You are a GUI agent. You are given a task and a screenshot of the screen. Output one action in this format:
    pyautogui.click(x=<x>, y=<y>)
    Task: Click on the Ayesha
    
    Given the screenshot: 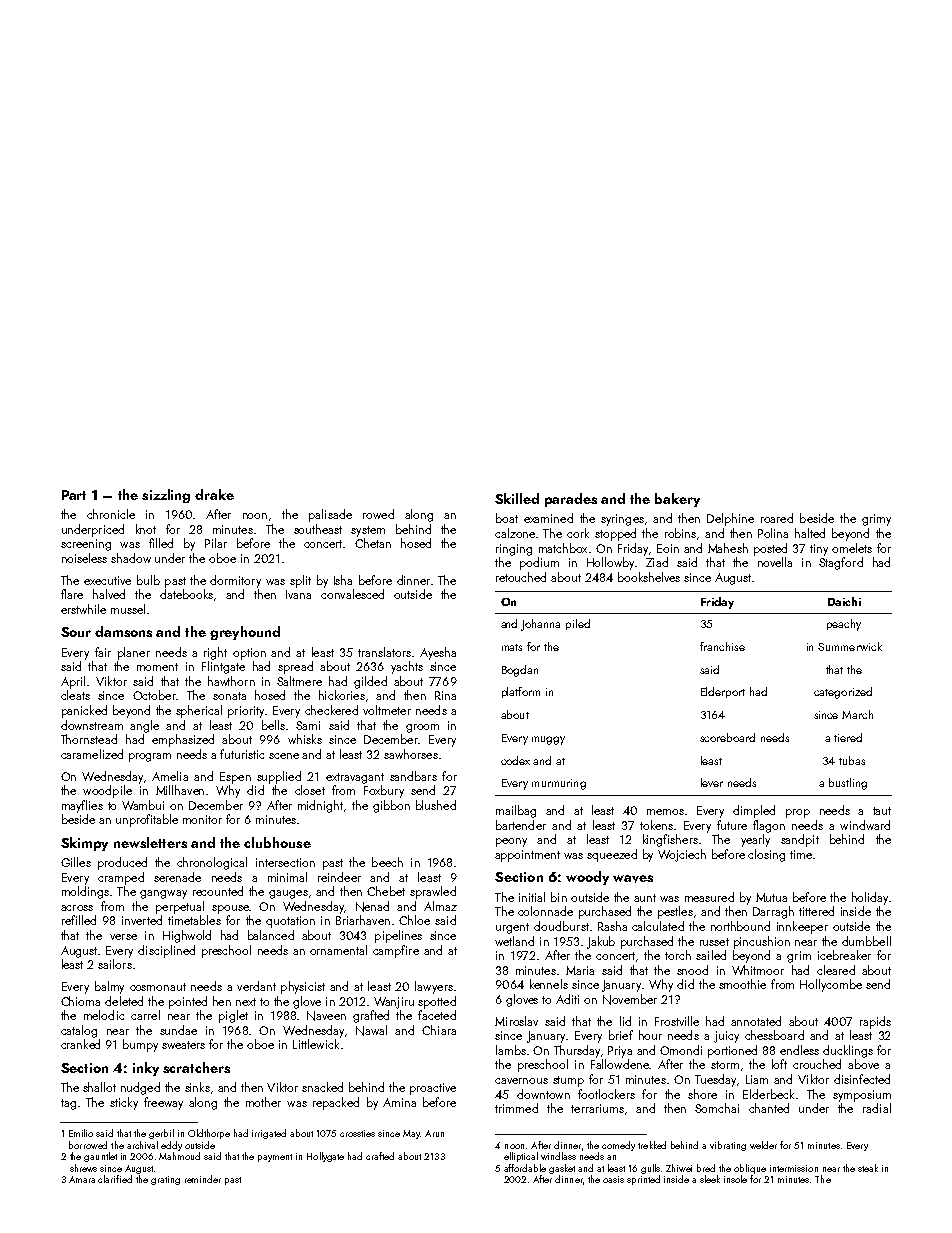 What is the action you would take?
    pyautogui.click(x=438, y=653)
